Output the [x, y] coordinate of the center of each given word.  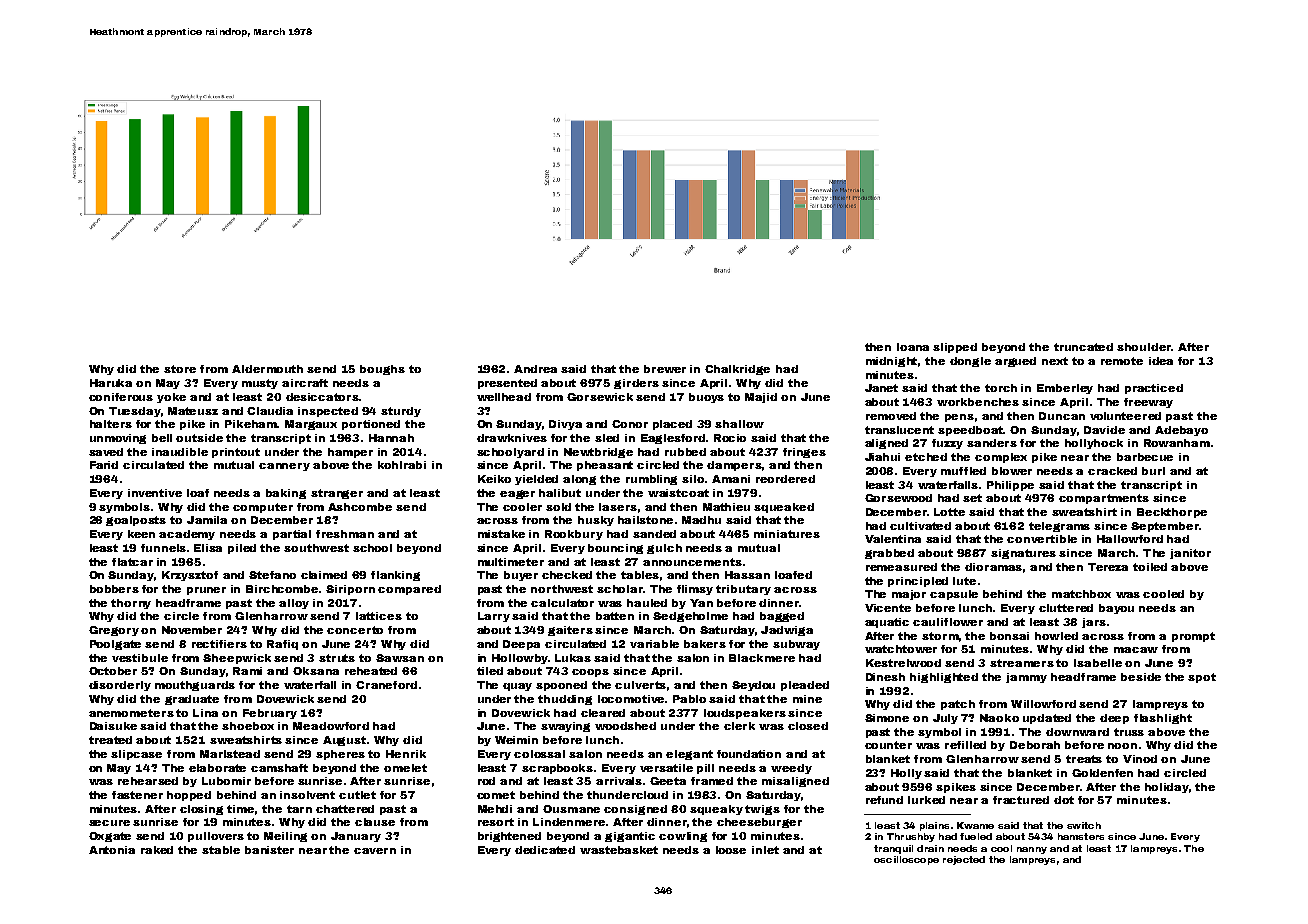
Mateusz [193, 411]
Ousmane [571, 809]
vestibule [140, 658]
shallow [739, 424]
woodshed [625, 726]
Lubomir [226, 781]
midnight [892, 362]
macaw [1136, 650]
